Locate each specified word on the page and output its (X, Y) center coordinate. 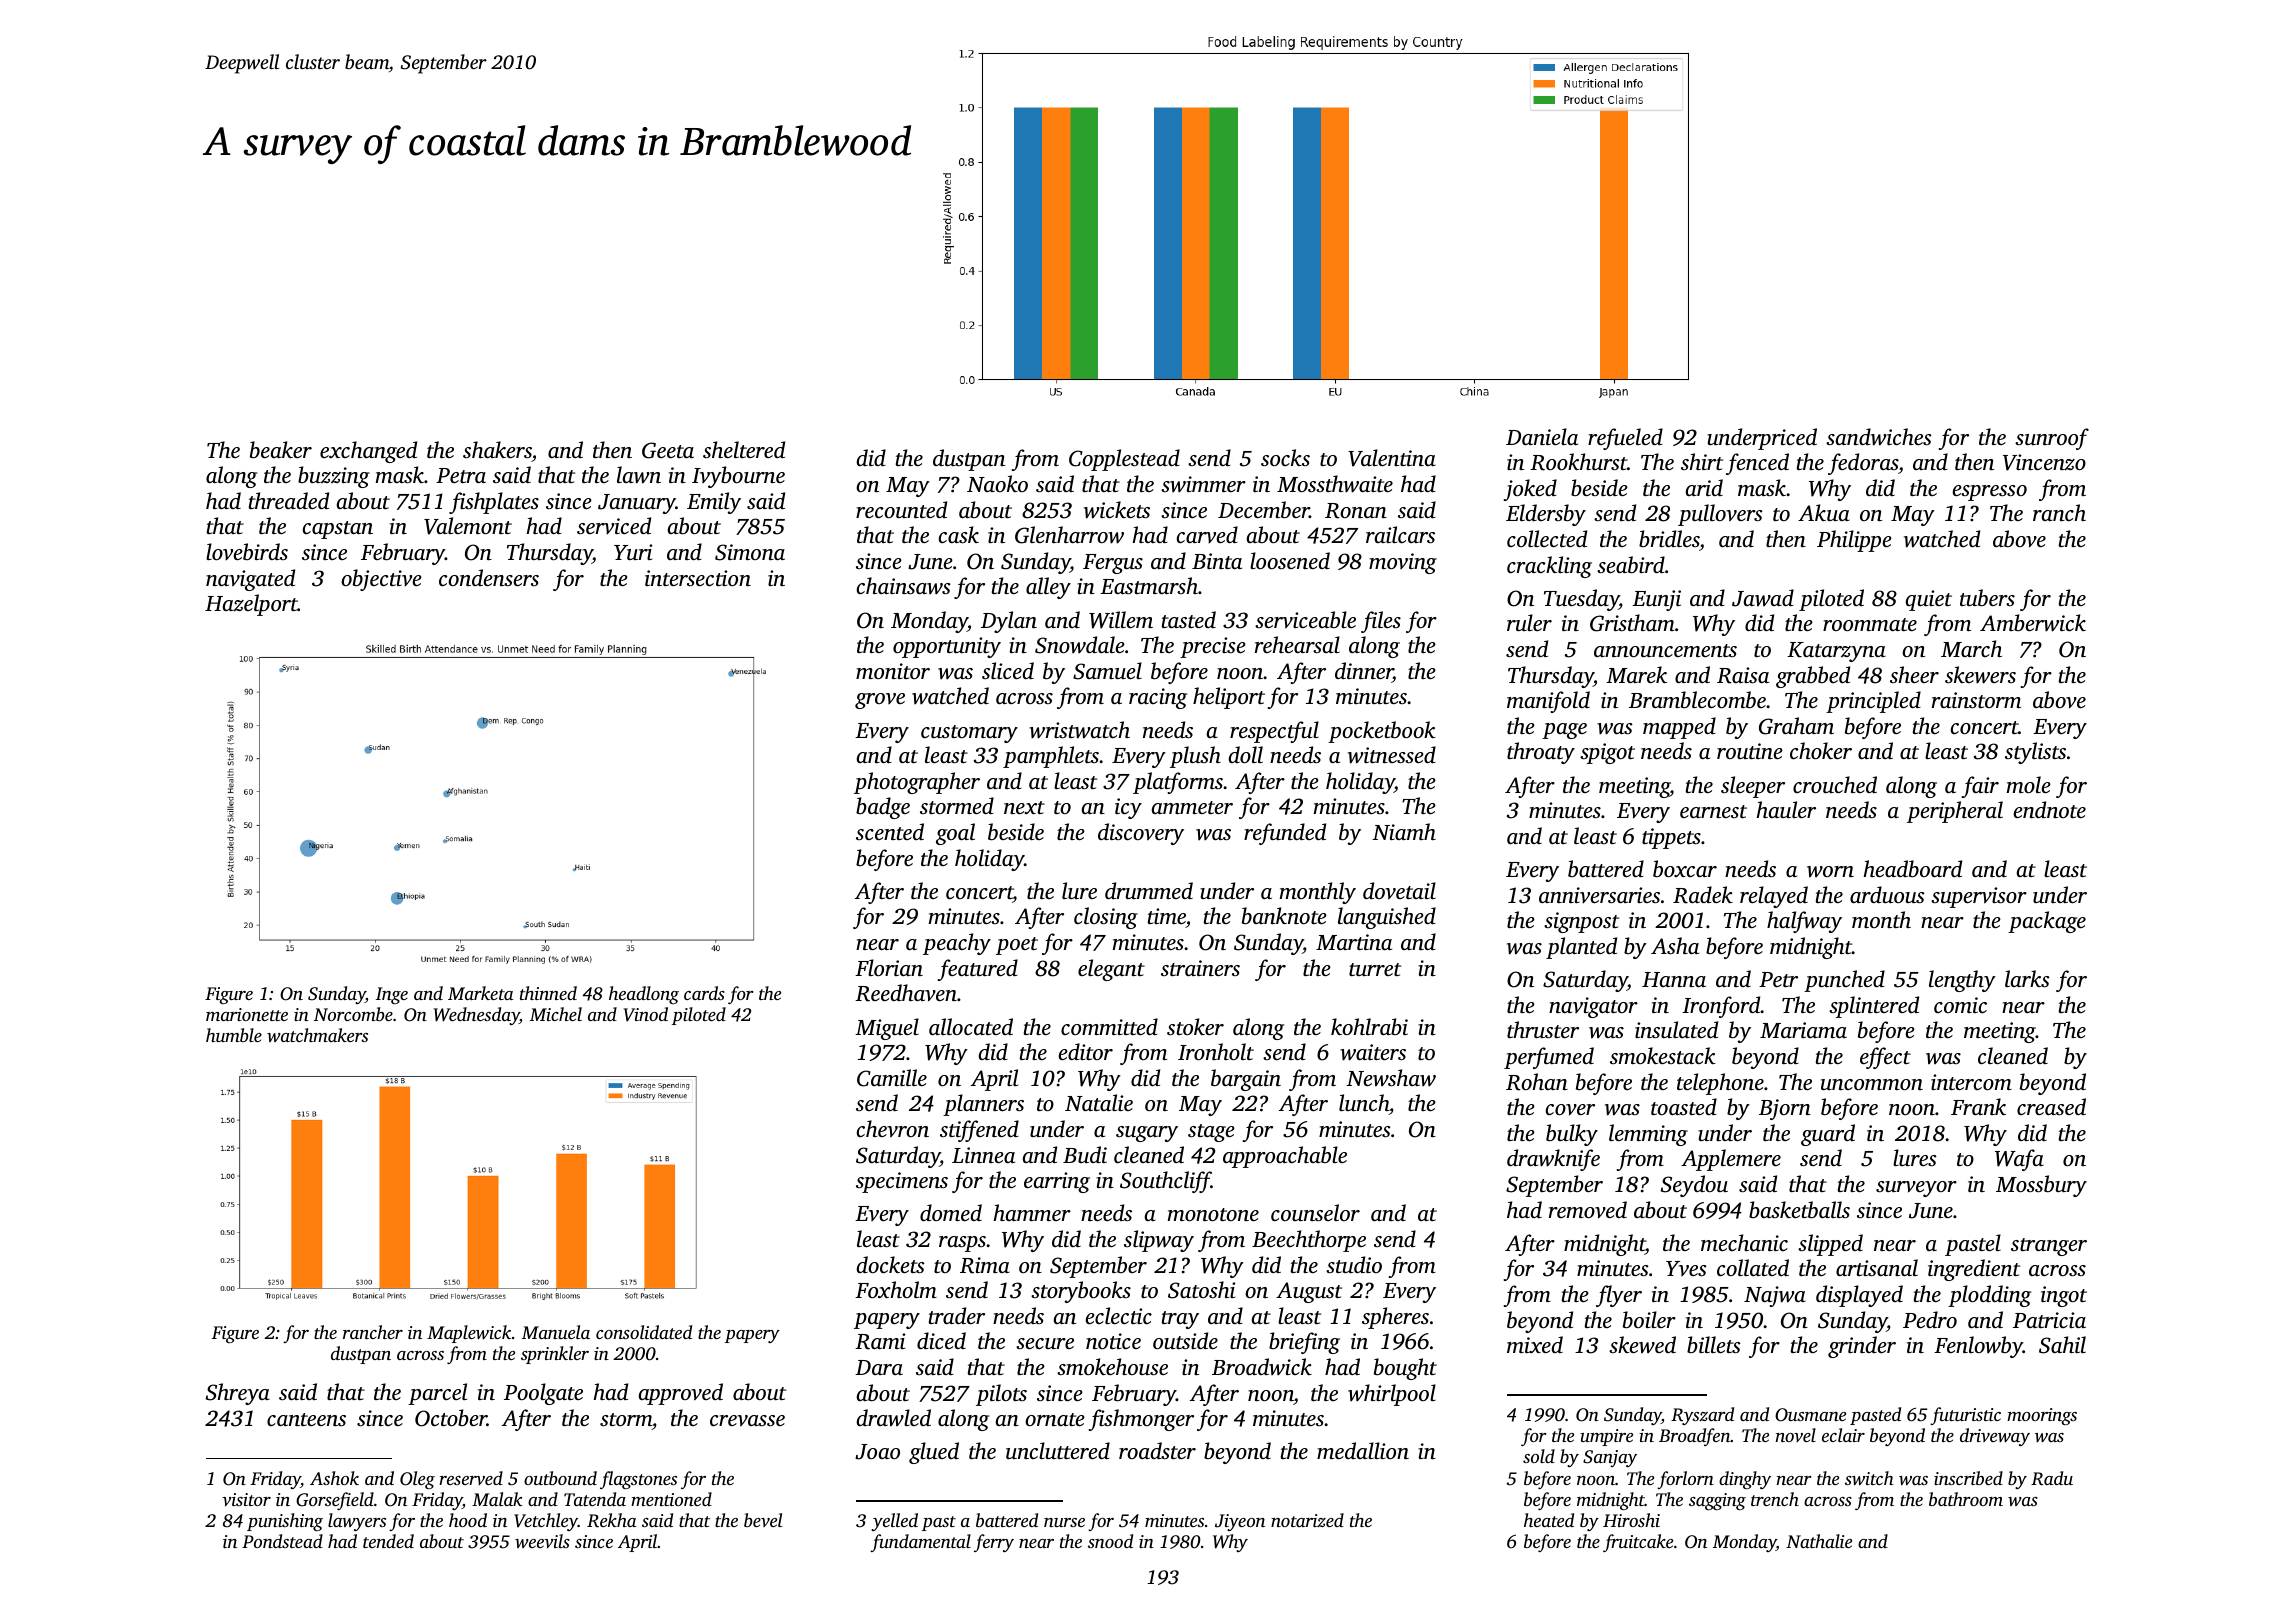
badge (883, 808)
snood (1110, 1541)
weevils (542, 1541)
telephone (1720, 1084)
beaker (281, 449)
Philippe (1854, 541)
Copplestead (1124, 460)
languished (1387, 918)
